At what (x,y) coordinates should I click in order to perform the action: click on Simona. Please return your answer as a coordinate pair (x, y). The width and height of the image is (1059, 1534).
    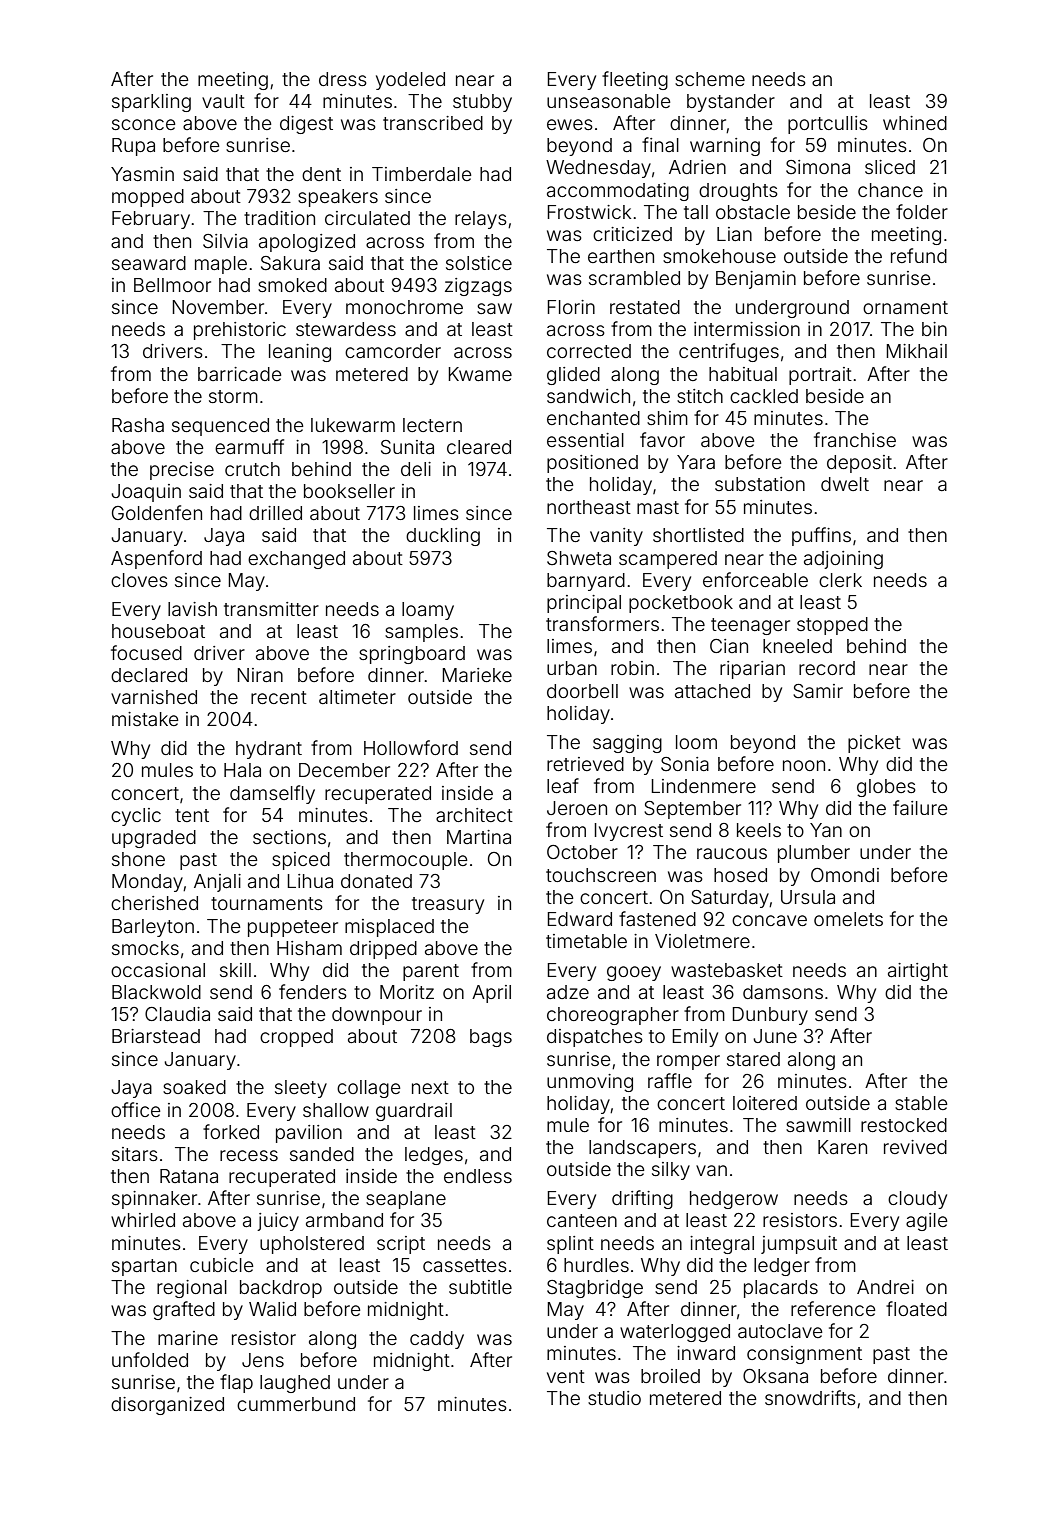
    Looking at the image, I should click on (818, 167).
